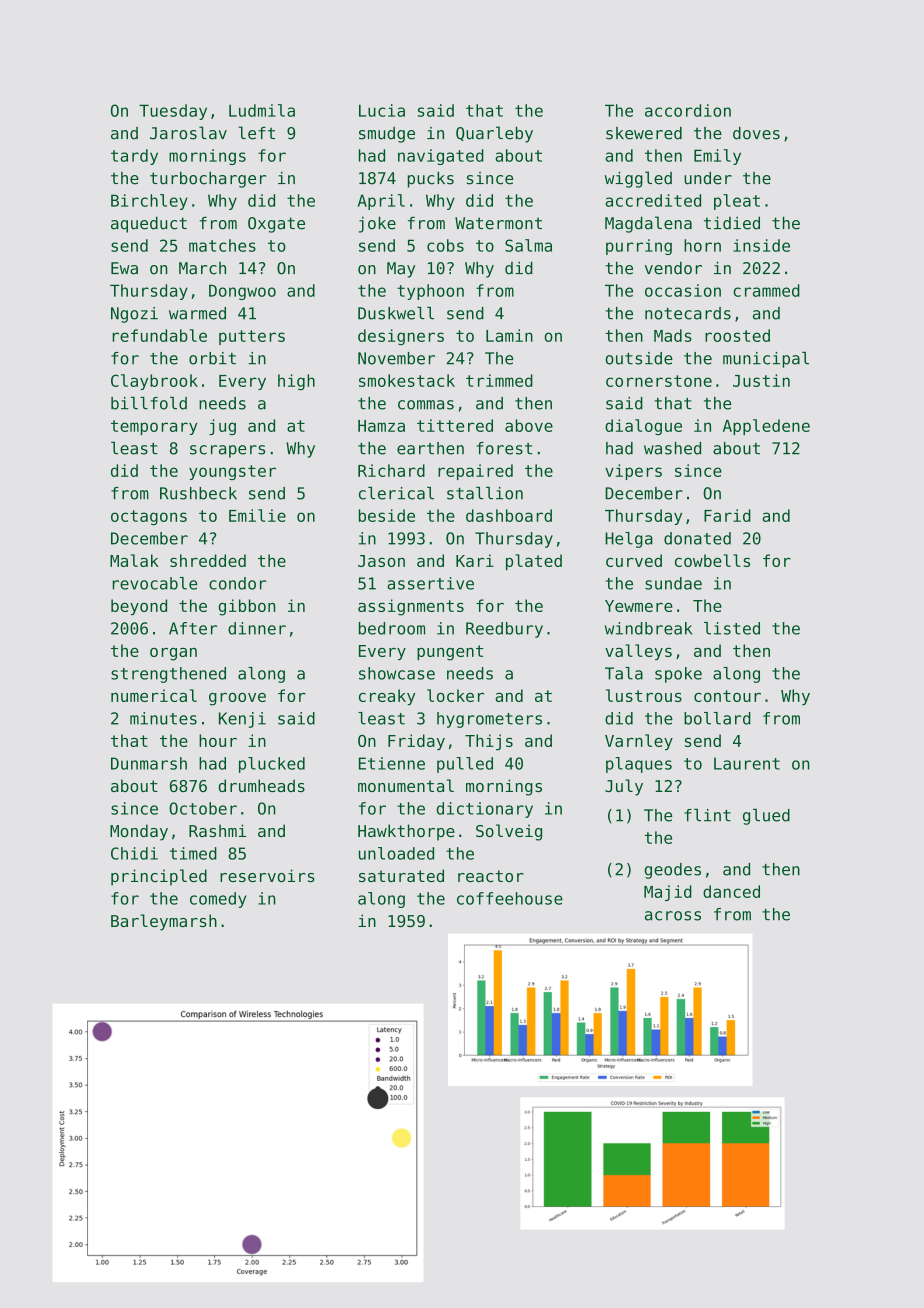  Describe the element at coordinates (756, 133) in the document. I see `doves` at that location.
